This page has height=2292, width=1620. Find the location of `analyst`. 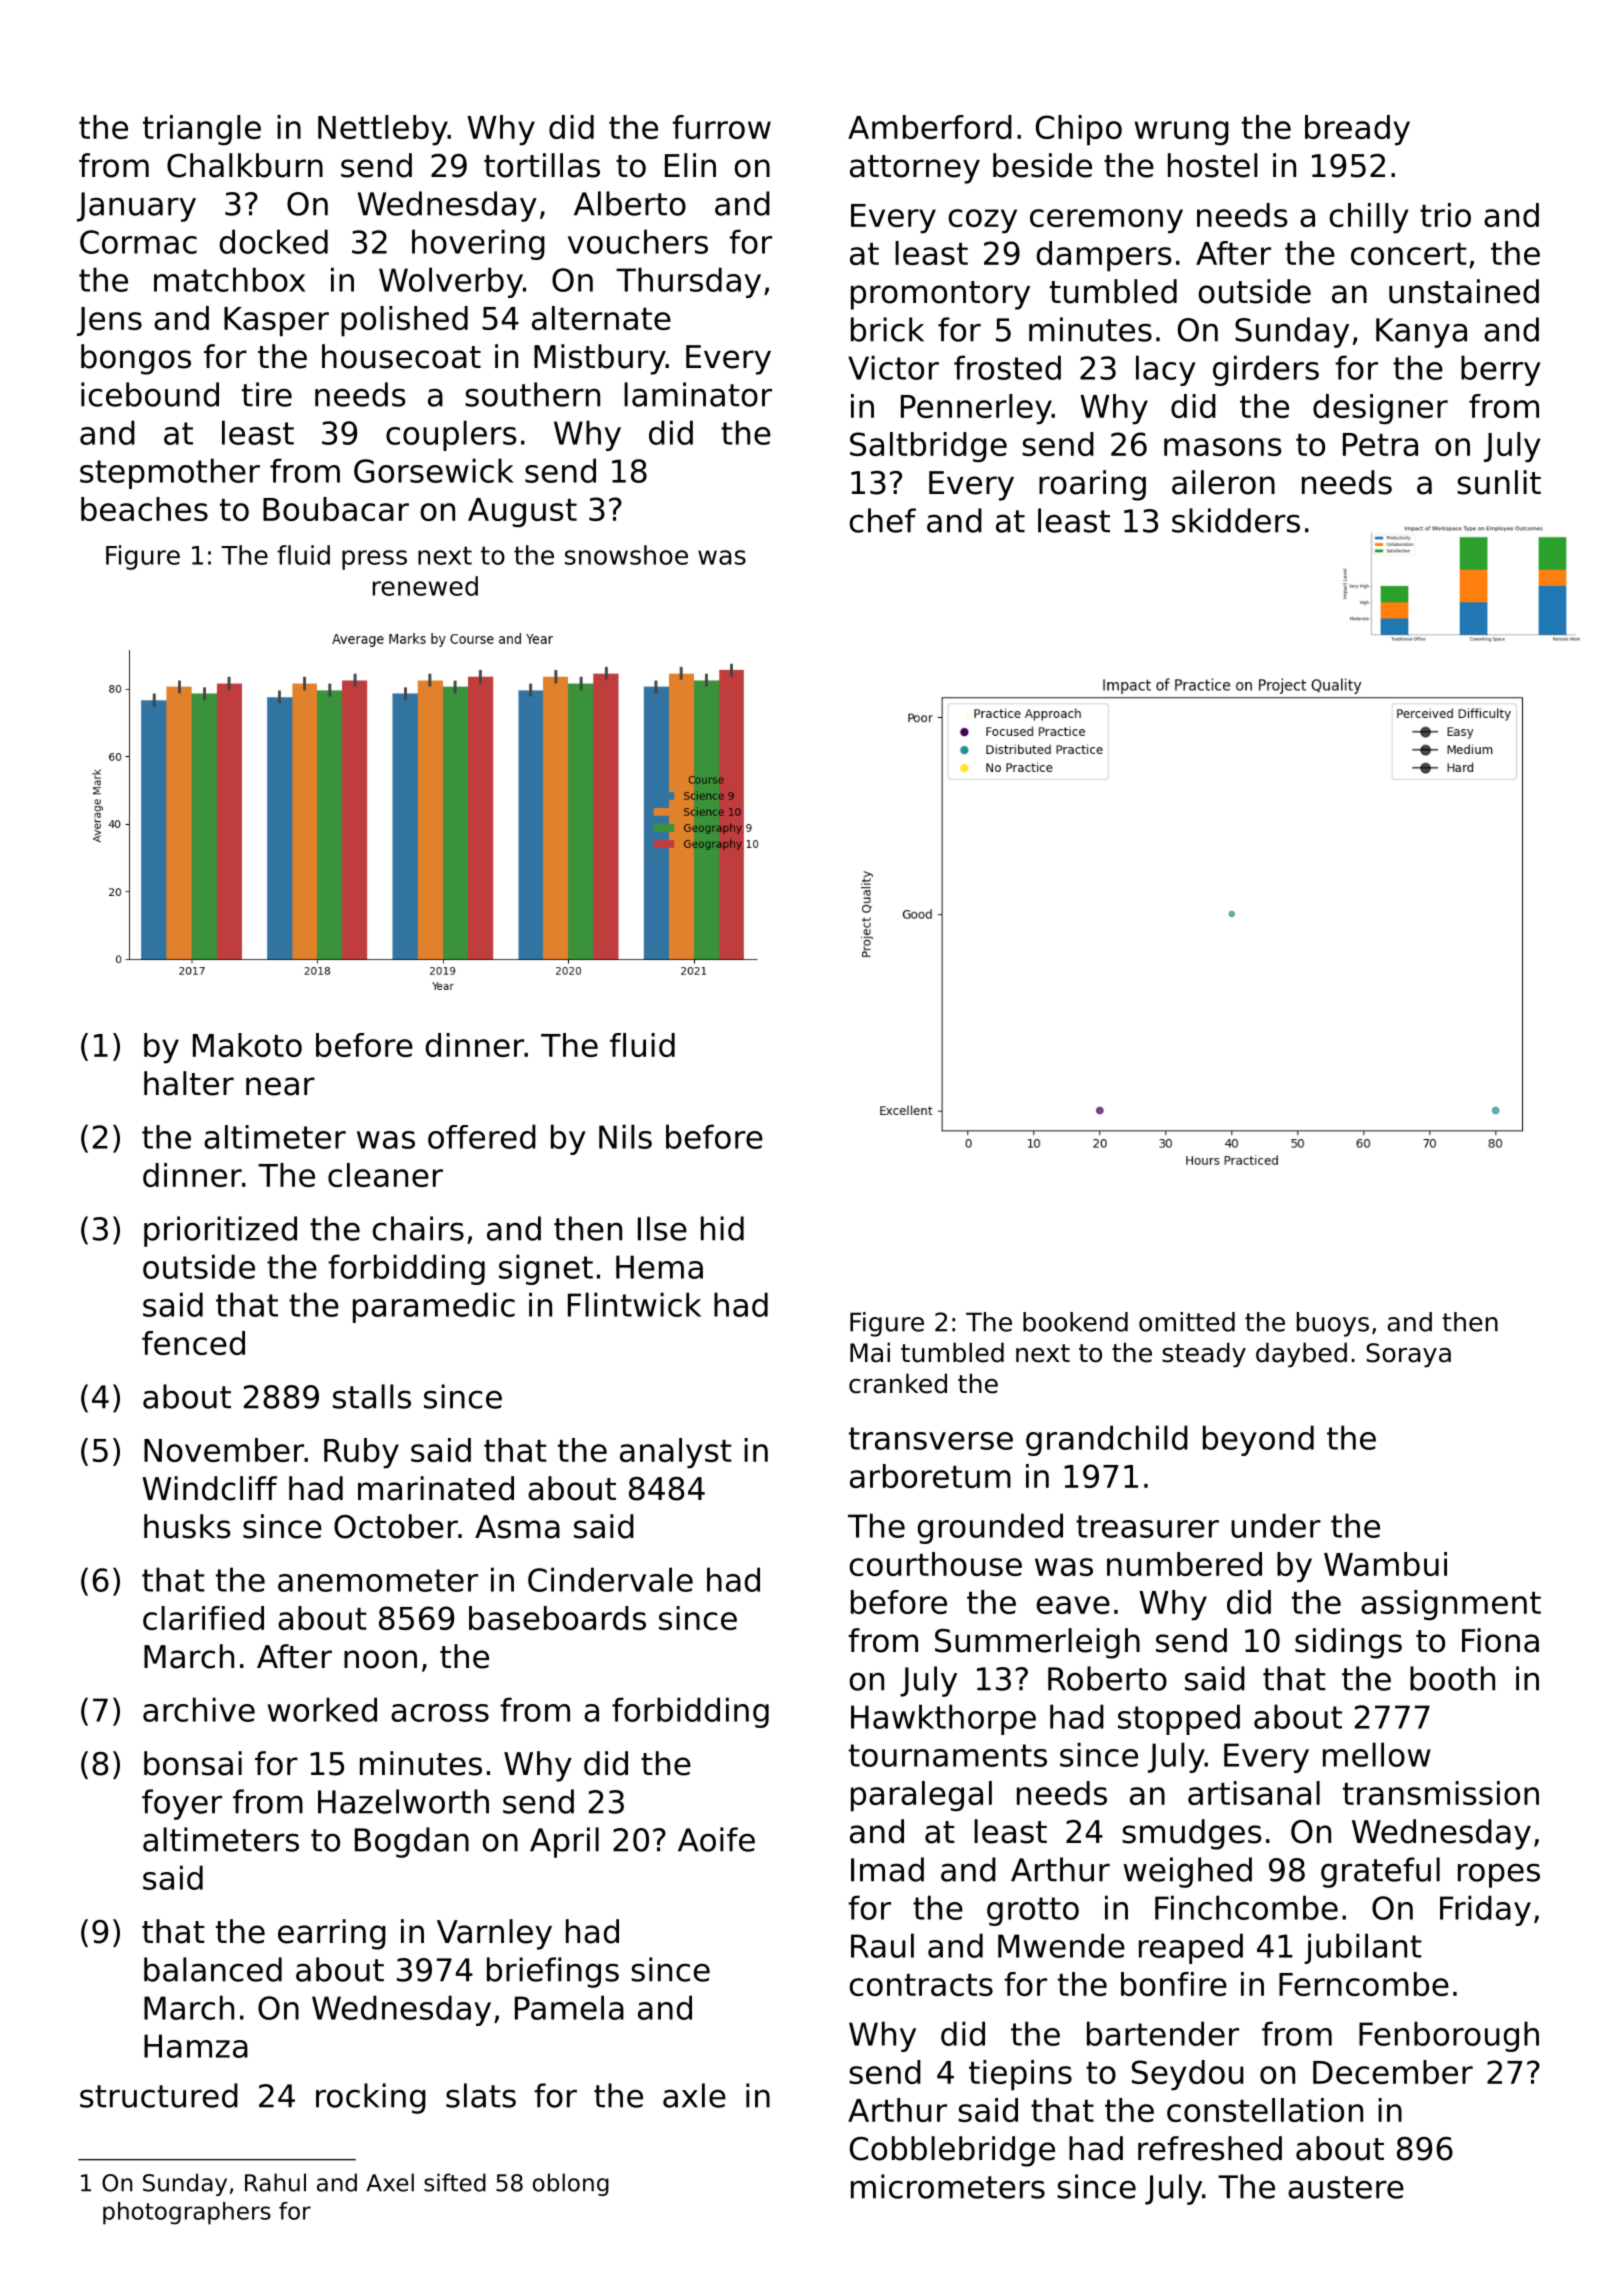

analyst is located at coordinates (676, 1453).
